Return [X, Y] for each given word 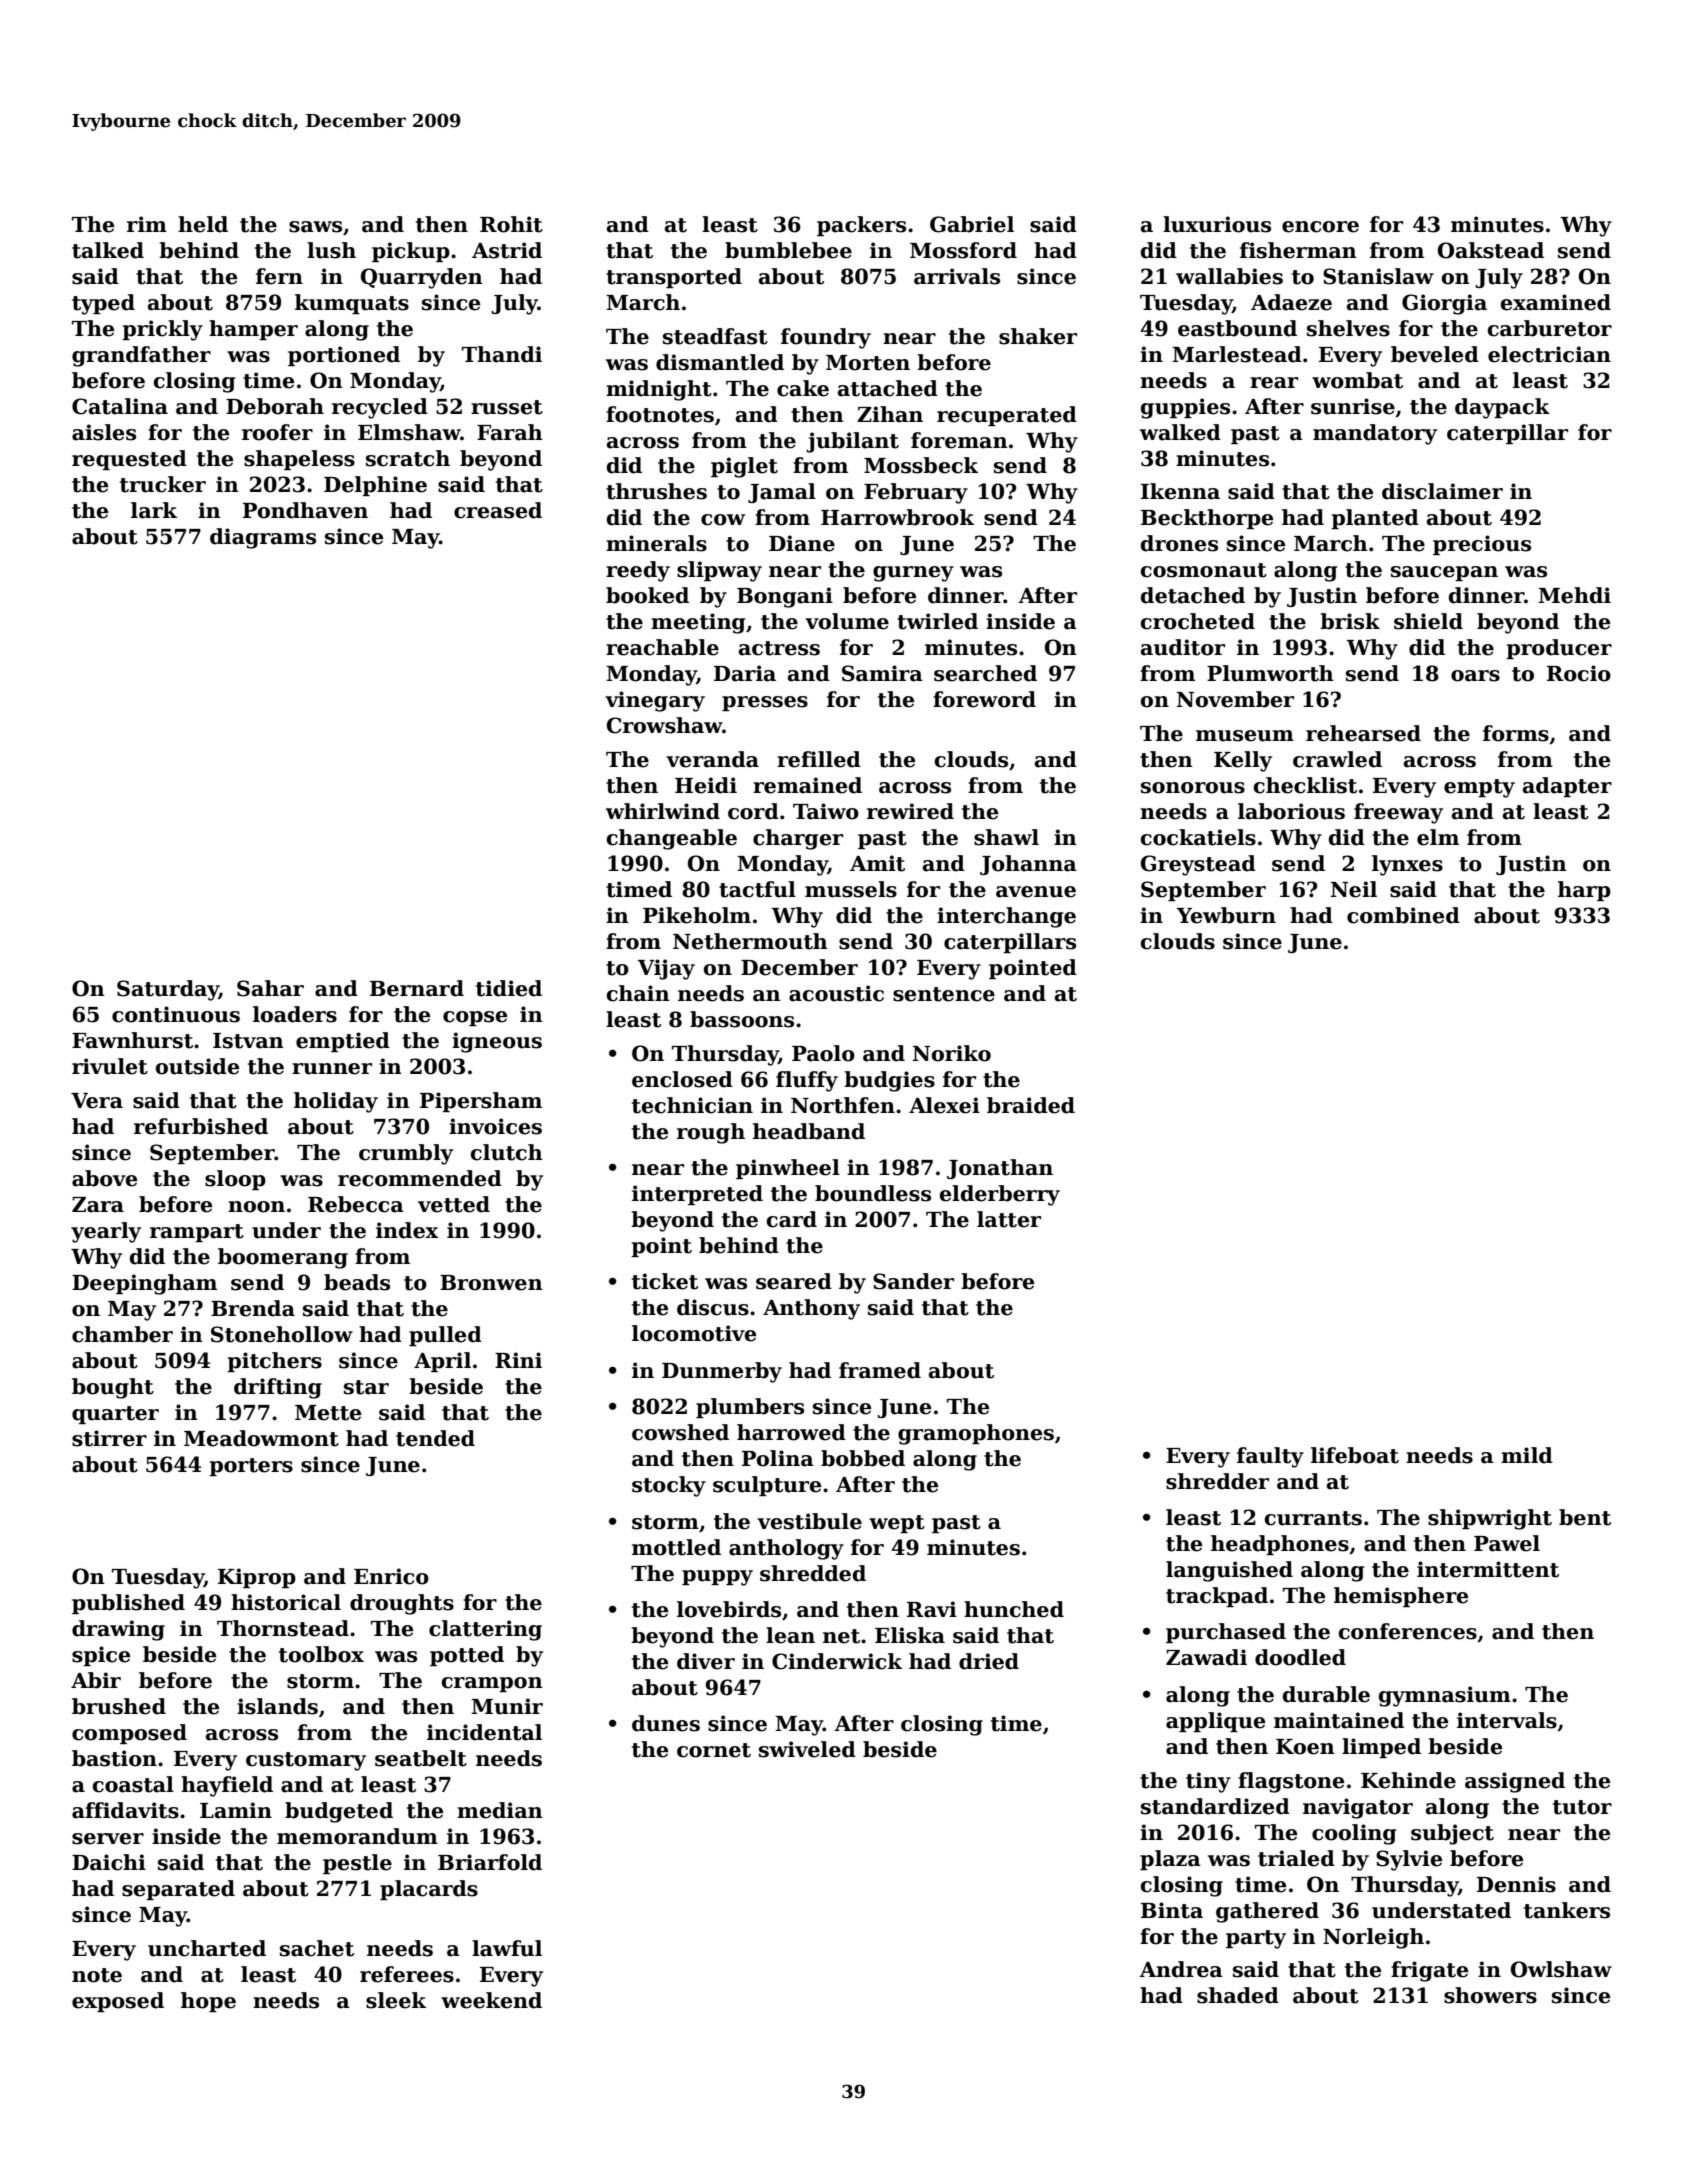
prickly [162, 330]
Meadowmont [261, 1438]
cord [753, 811]
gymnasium [1445, 1696]
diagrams [263, 538]
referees [407, 1974]
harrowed [791, 1432]
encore [1320, 227]
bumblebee [788, 250]
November [1235, 699]
